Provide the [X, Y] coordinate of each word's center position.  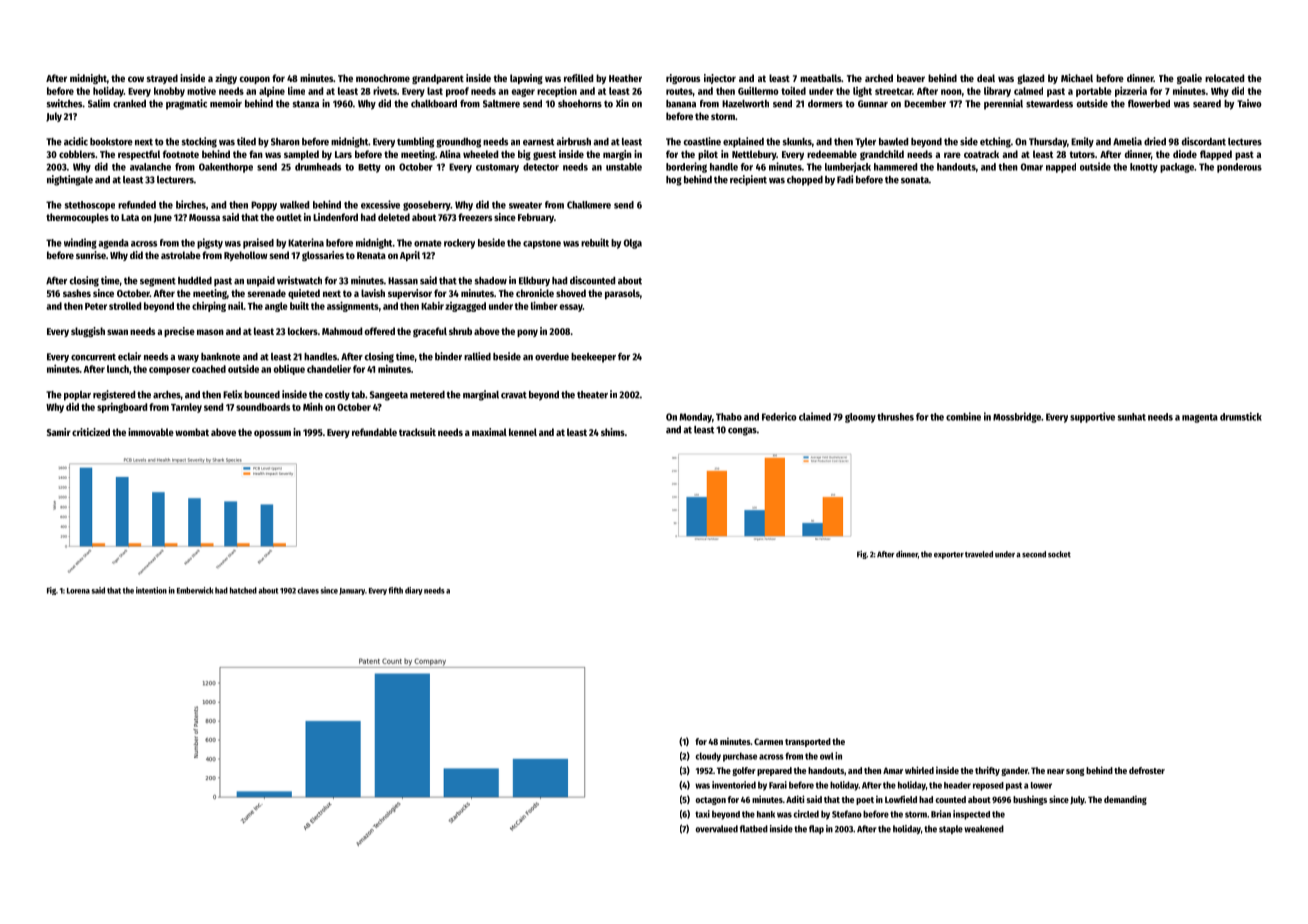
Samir [59, 432]
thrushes [895, 417]
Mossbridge [1017, 417]
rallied [477, 356]
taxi [702, 814]
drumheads [318, 167]
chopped [805, 181]
